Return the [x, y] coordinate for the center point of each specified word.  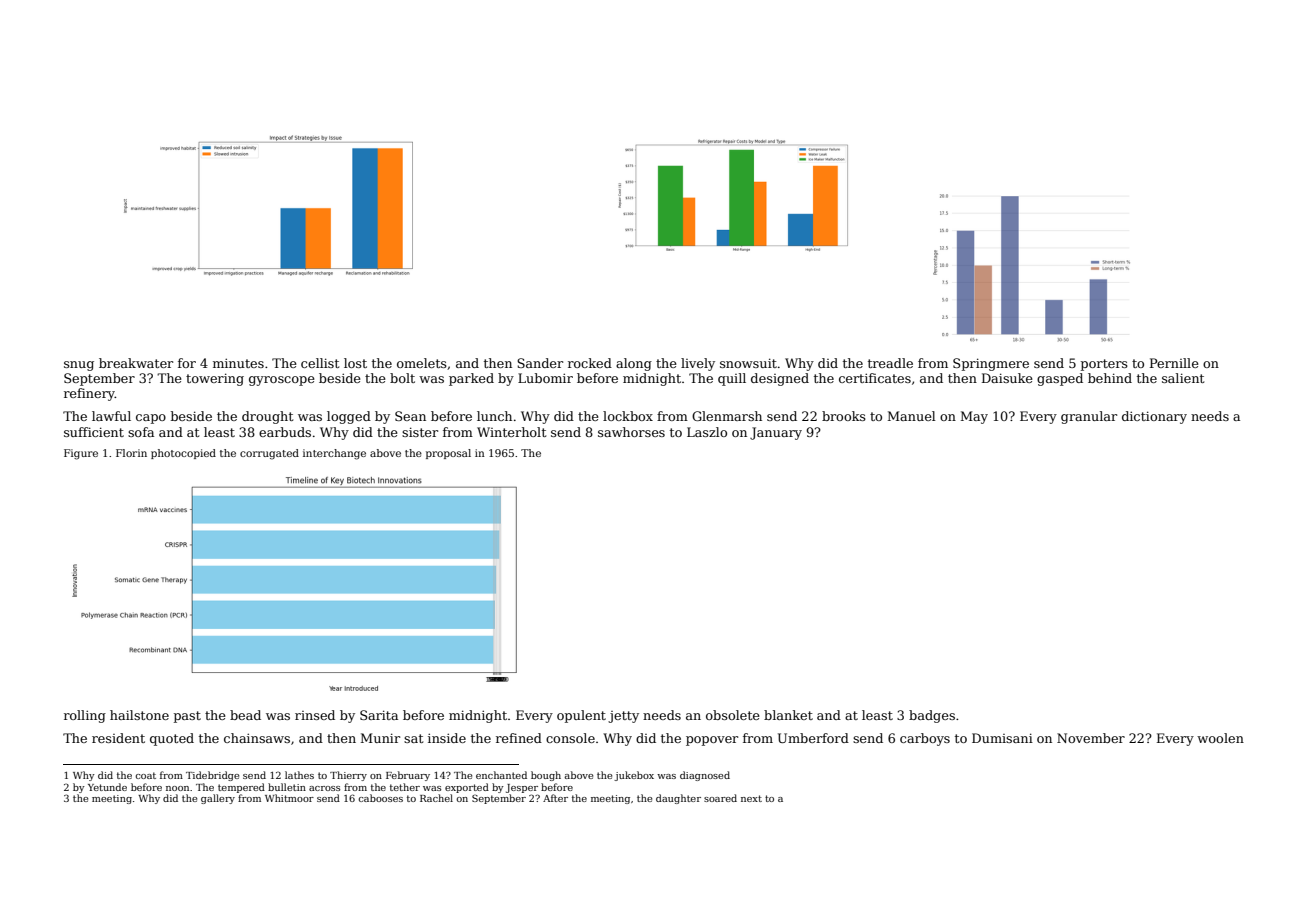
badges [932, 716]
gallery [218, 799]
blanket [788, 715]
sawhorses [631, 432]
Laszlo [707, 432]
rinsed [315, 715]
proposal [448, 454]
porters [1104, 365]
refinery [89, 394]
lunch [494, 416]
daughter [678, 799]
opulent [581, 716]
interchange [334, 454]
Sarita [379, 715]
